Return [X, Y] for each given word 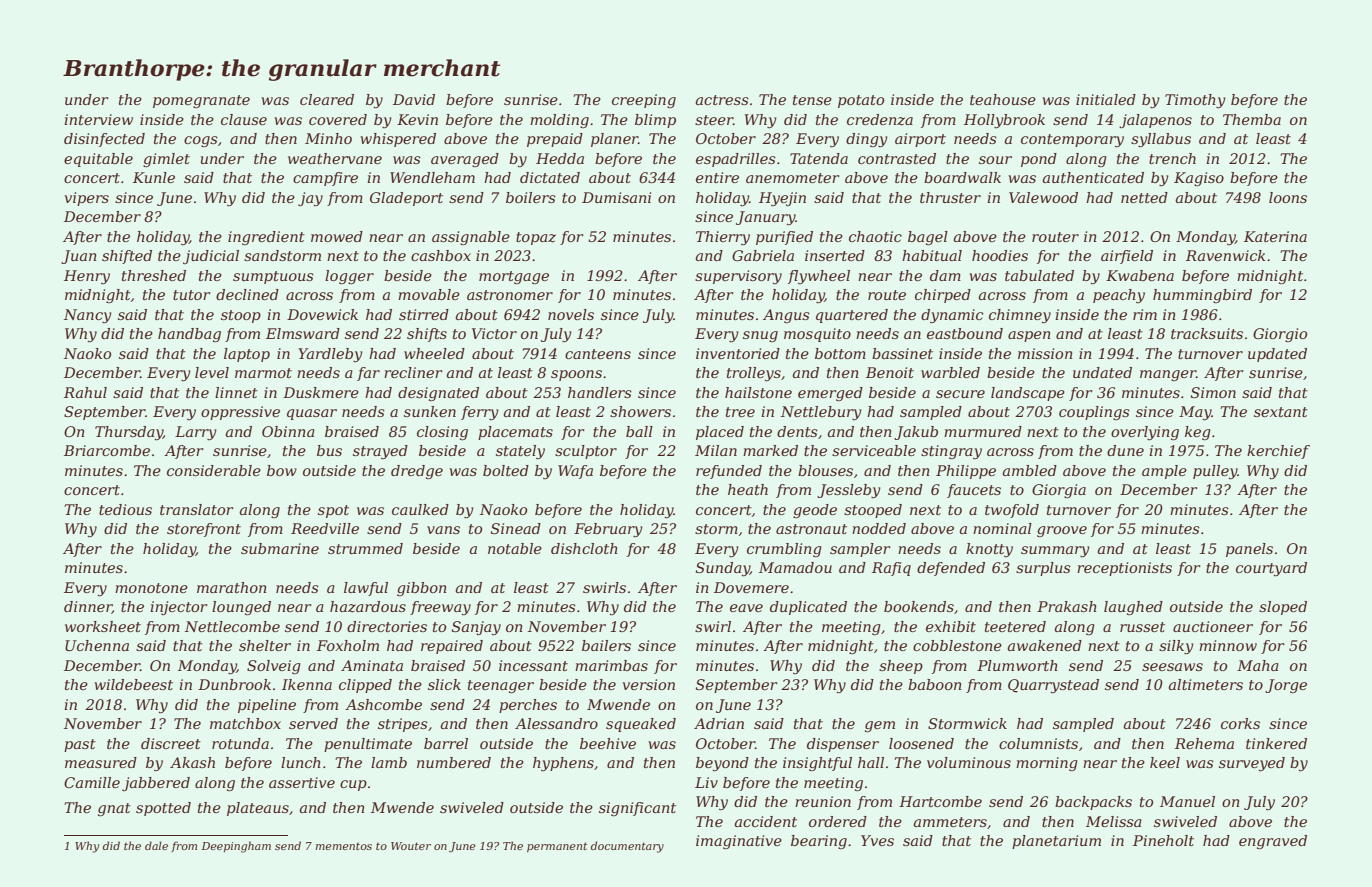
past [80, 745]
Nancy [88, 316]
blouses [825, 470]
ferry [480, 413]
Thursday [129, 433]
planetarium [1056, 842]
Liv [706, 782]
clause [244, 119]
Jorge [1286, 686]
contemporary [1072, 141]
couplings [1094, 413]
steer [714, 120]
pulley [1215, 472]
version [649, 684]
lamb [389, 762]
